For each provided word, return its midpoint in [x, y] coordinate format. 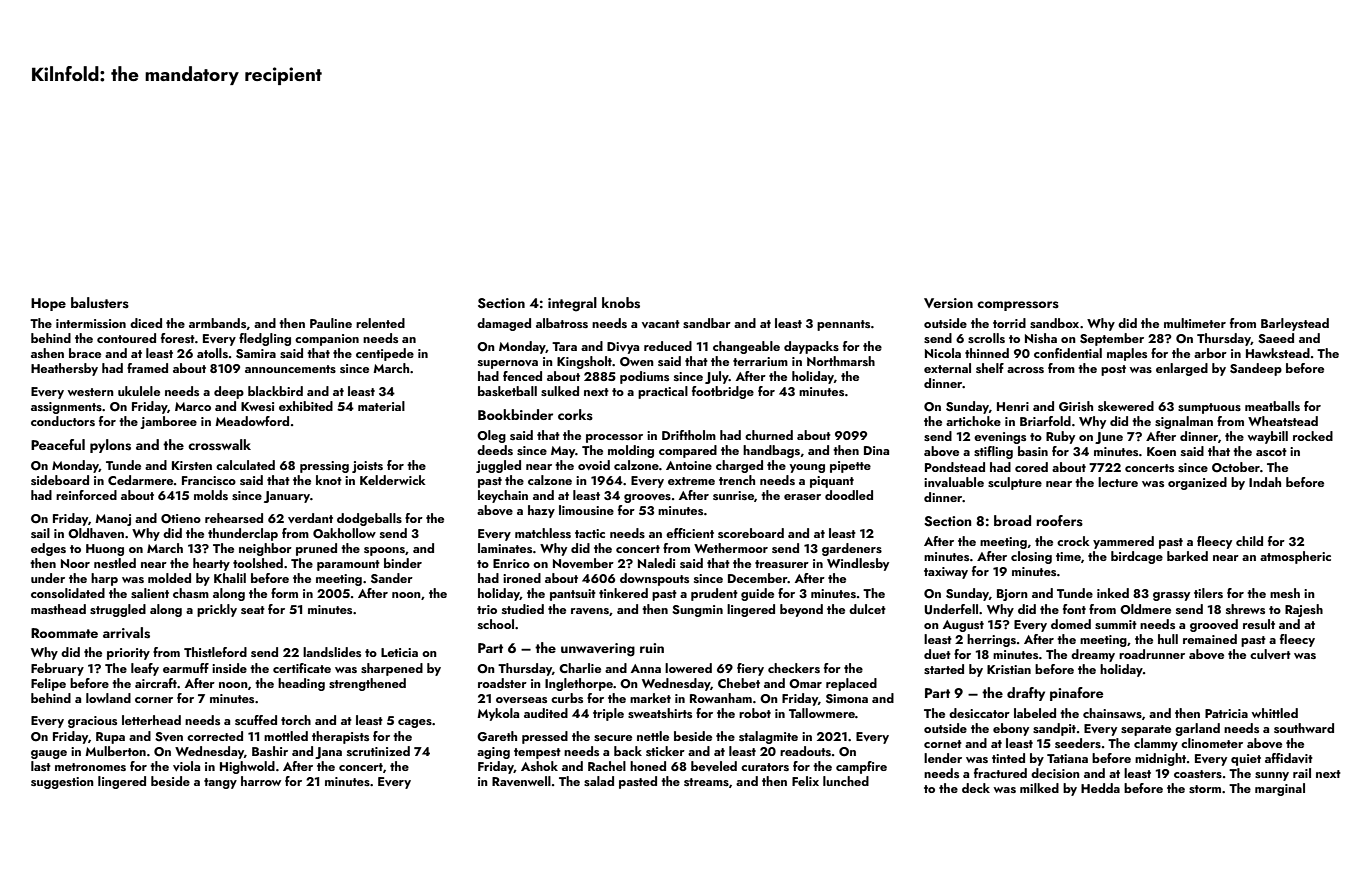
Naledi [656, 563]
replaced [851, 684]
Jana [328, 753]
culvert [1270, 654]
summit [1116, 624]
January [287, 497]
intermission [91, 323]
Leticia [399, 652]
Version [948, 303]
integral [572, 304]
